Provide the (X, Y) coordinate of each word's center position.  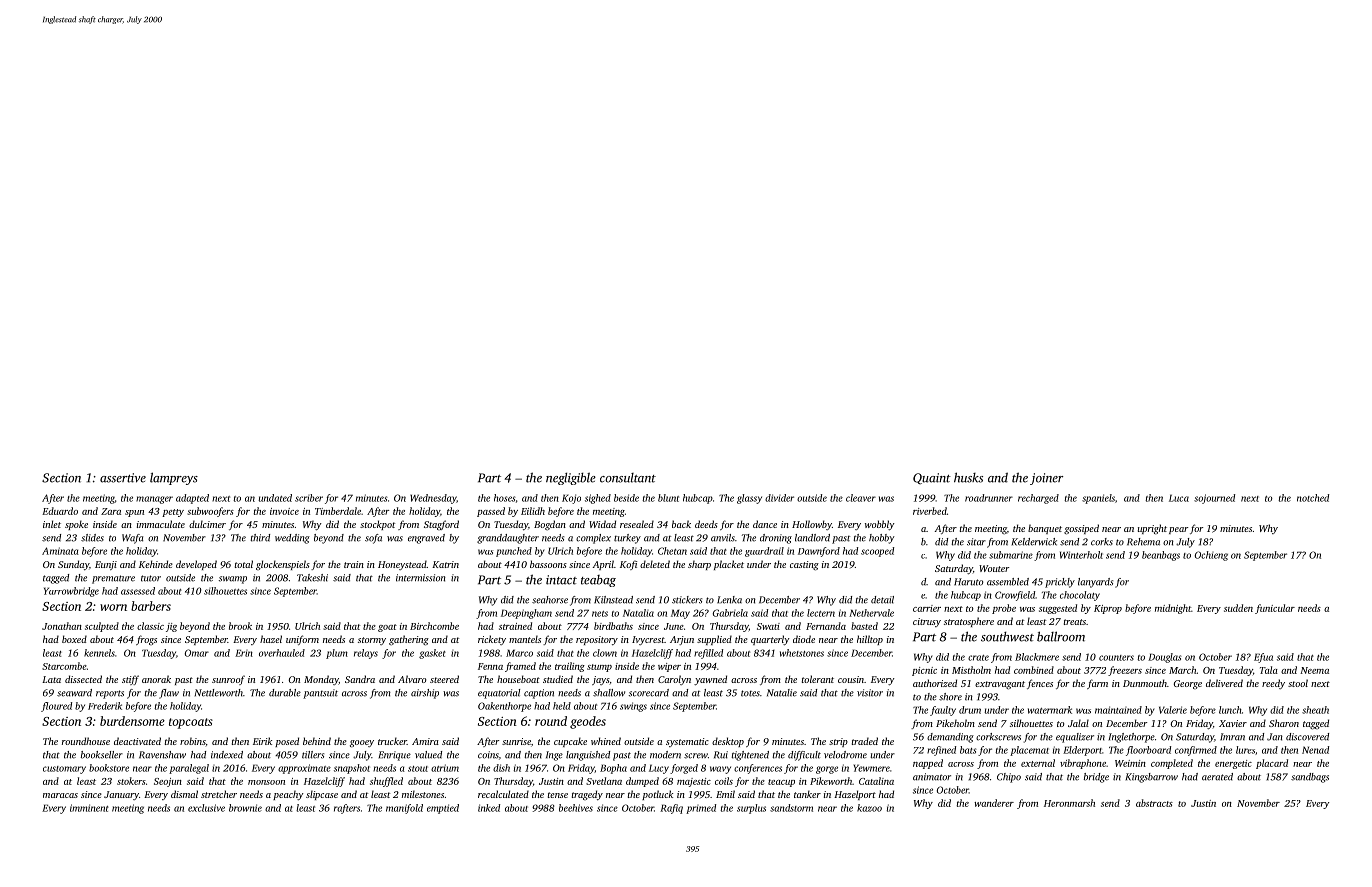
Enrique (395, 756)
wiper (669, 667)
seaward (74, 693)
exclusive (206, 808)
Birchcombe (434, 626)
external (1038, 763)
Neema (1314, 670)
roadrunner (989, 498)
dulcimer (207, 524)
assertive (123, 478)
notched (1313, 498)
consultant (628, 478)
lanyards (1095, 583)
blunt (668, 498)
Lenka (729, 600)
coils (724, 781)
